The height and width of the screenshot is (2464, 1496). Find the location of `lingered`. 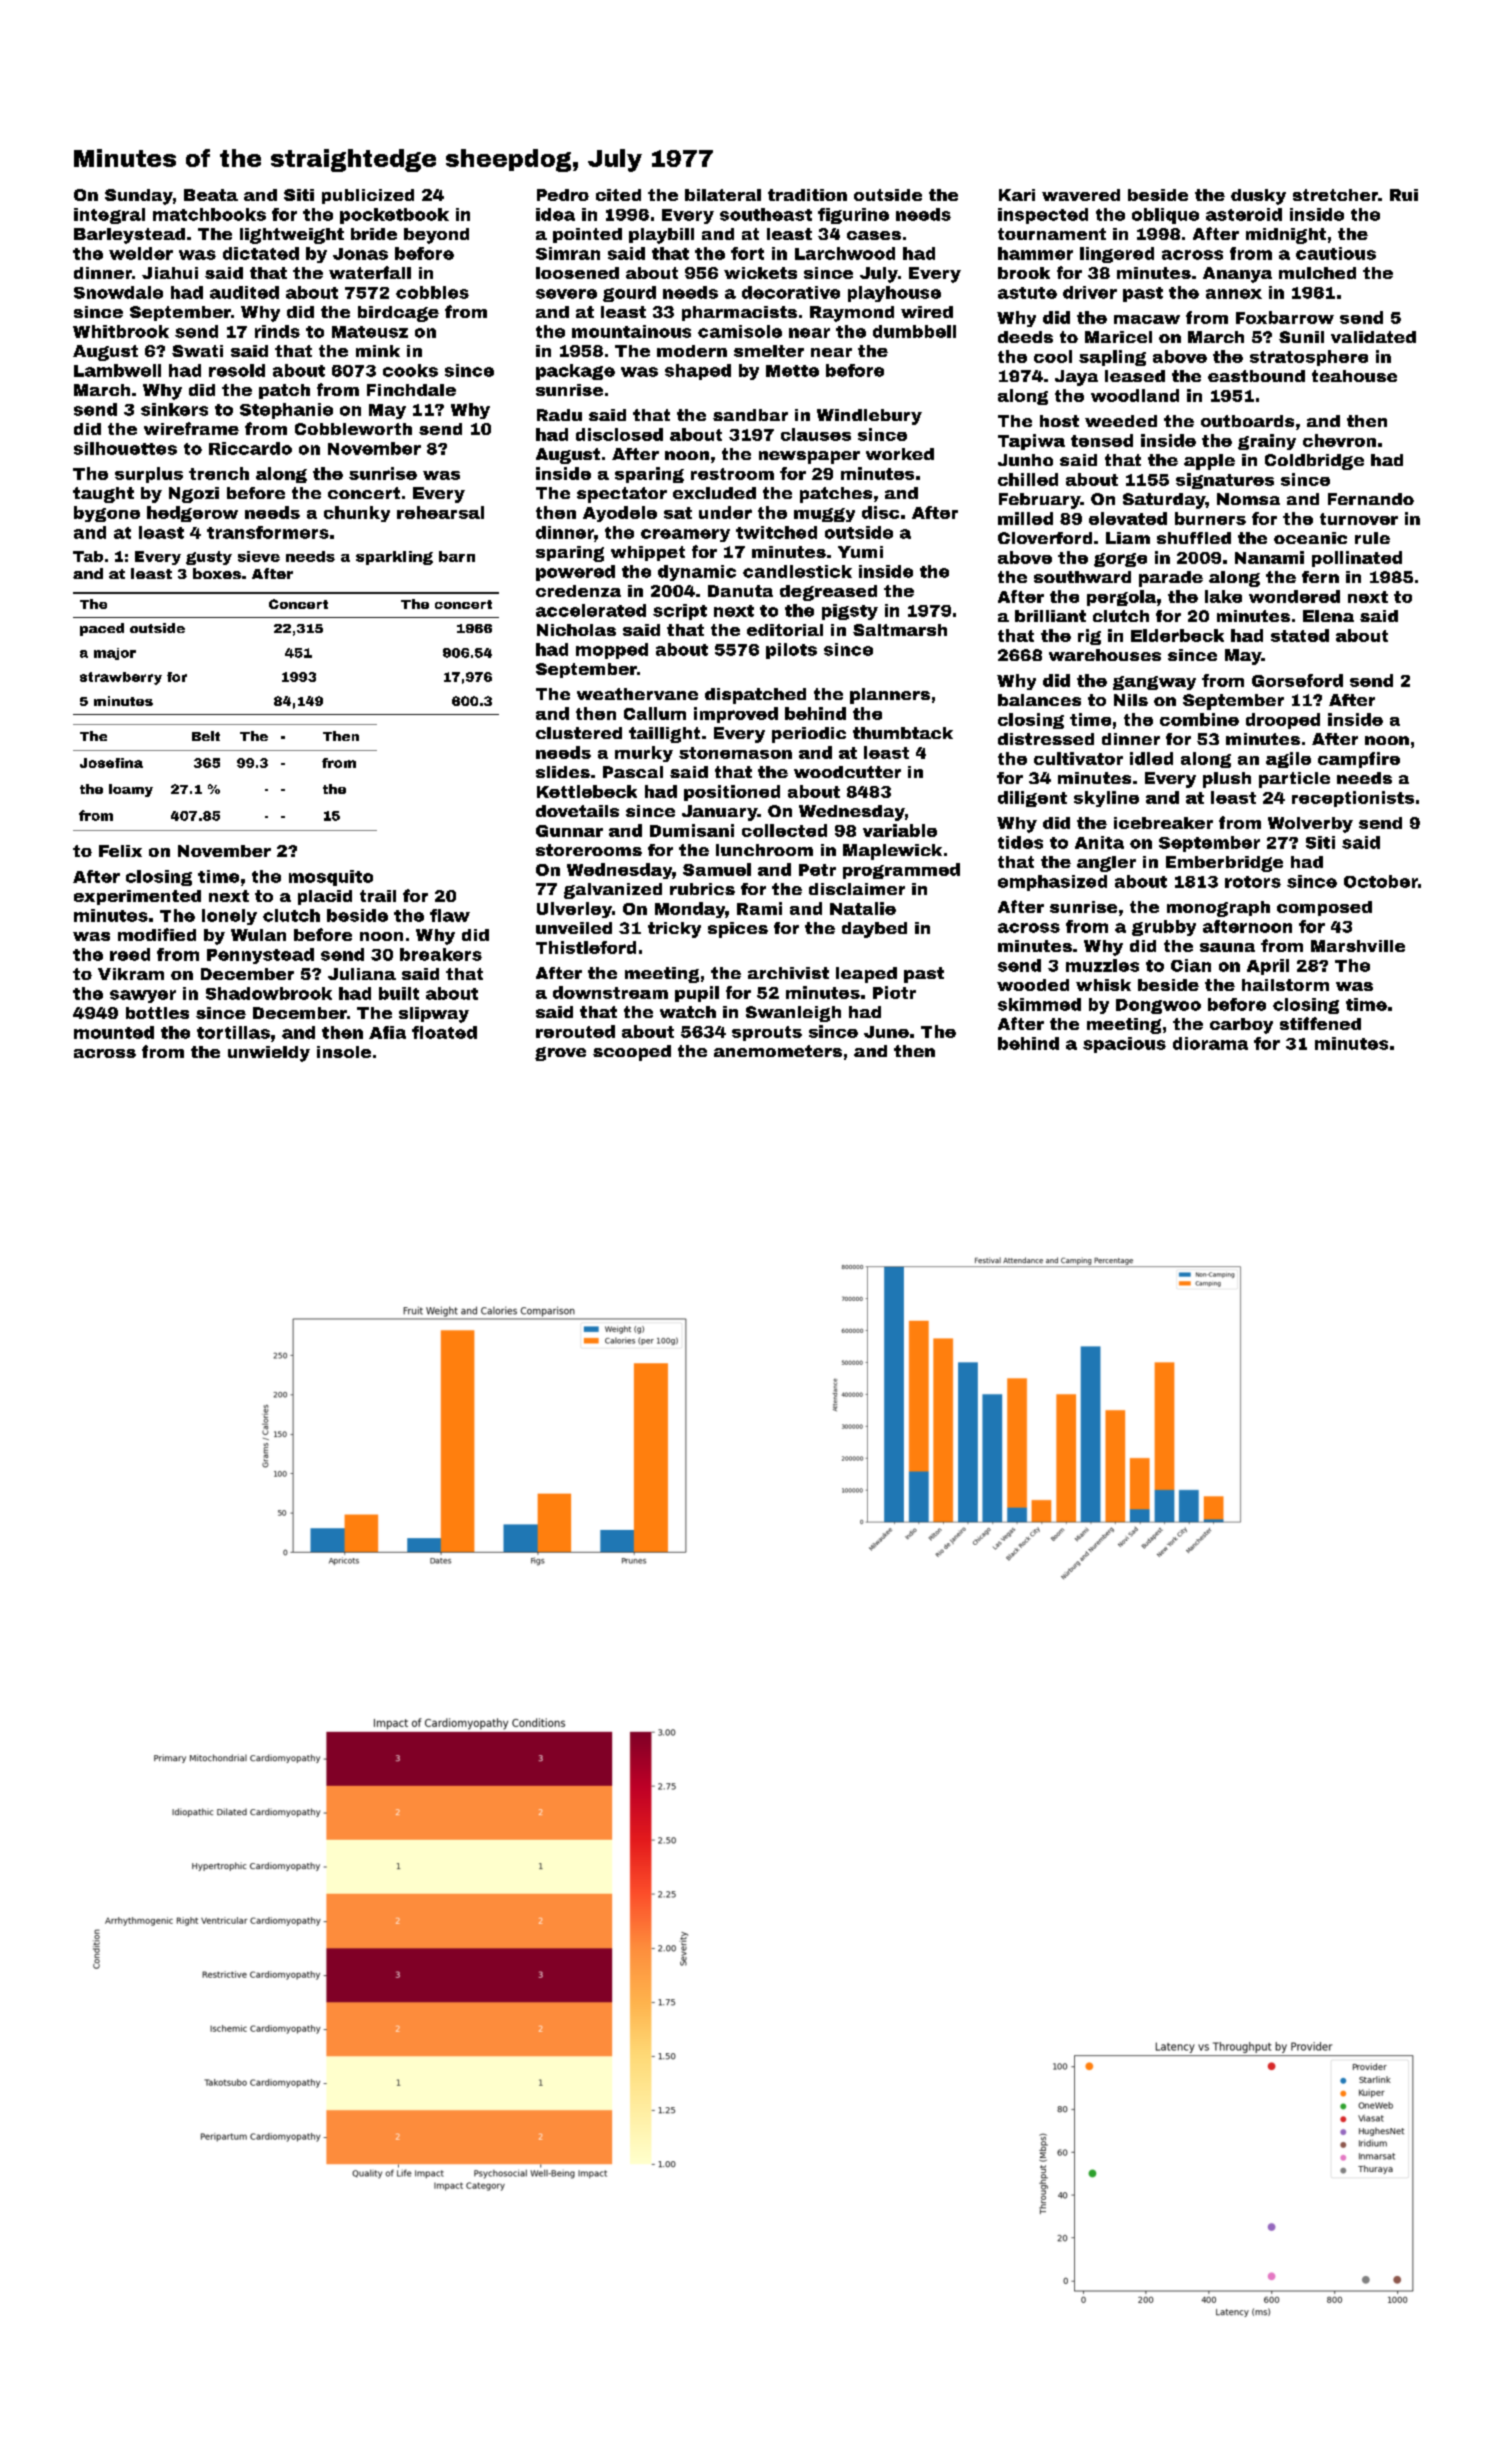

lingered is located at coordinates (1117, 255).
